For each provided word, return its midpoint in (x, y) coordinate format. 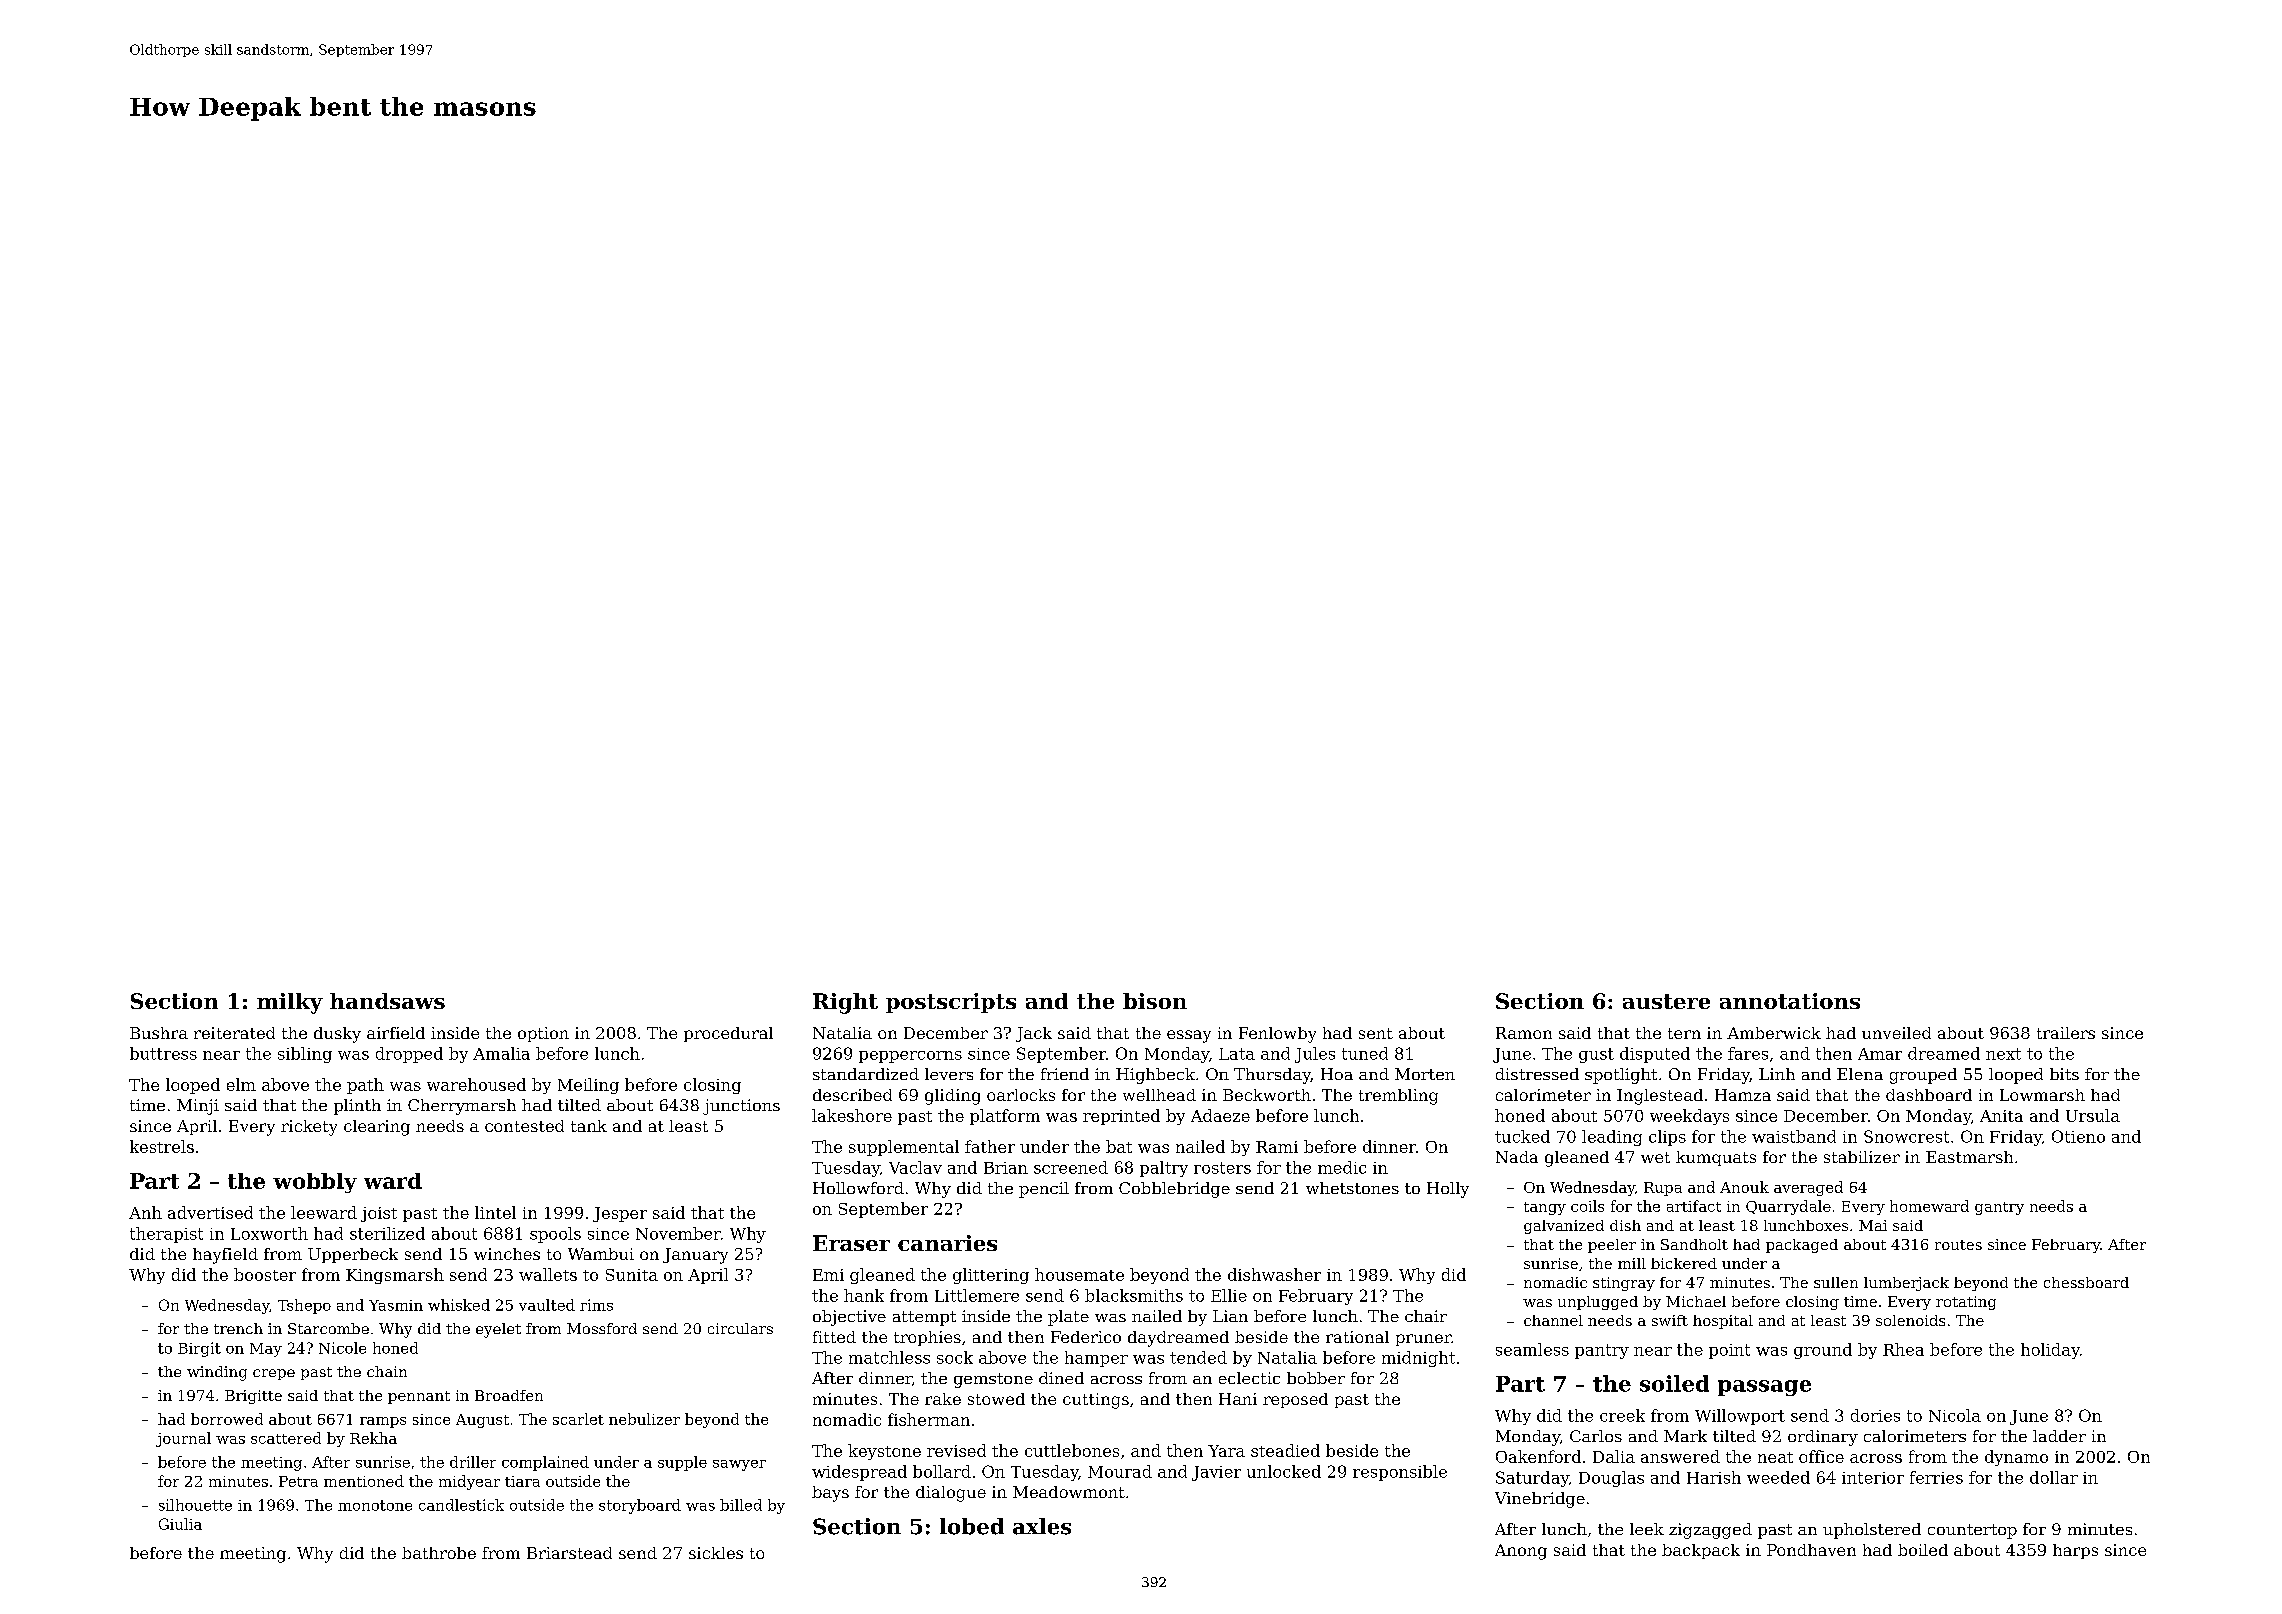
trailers (2066, 1033)
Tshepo (304, 1306)
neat (1775, 1457)
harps (2075, 1551)
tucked (1522, 1136)
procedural (728, 1034)
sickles (716, 1553)
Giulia (180, 1524)
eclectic (1249, 1378)
